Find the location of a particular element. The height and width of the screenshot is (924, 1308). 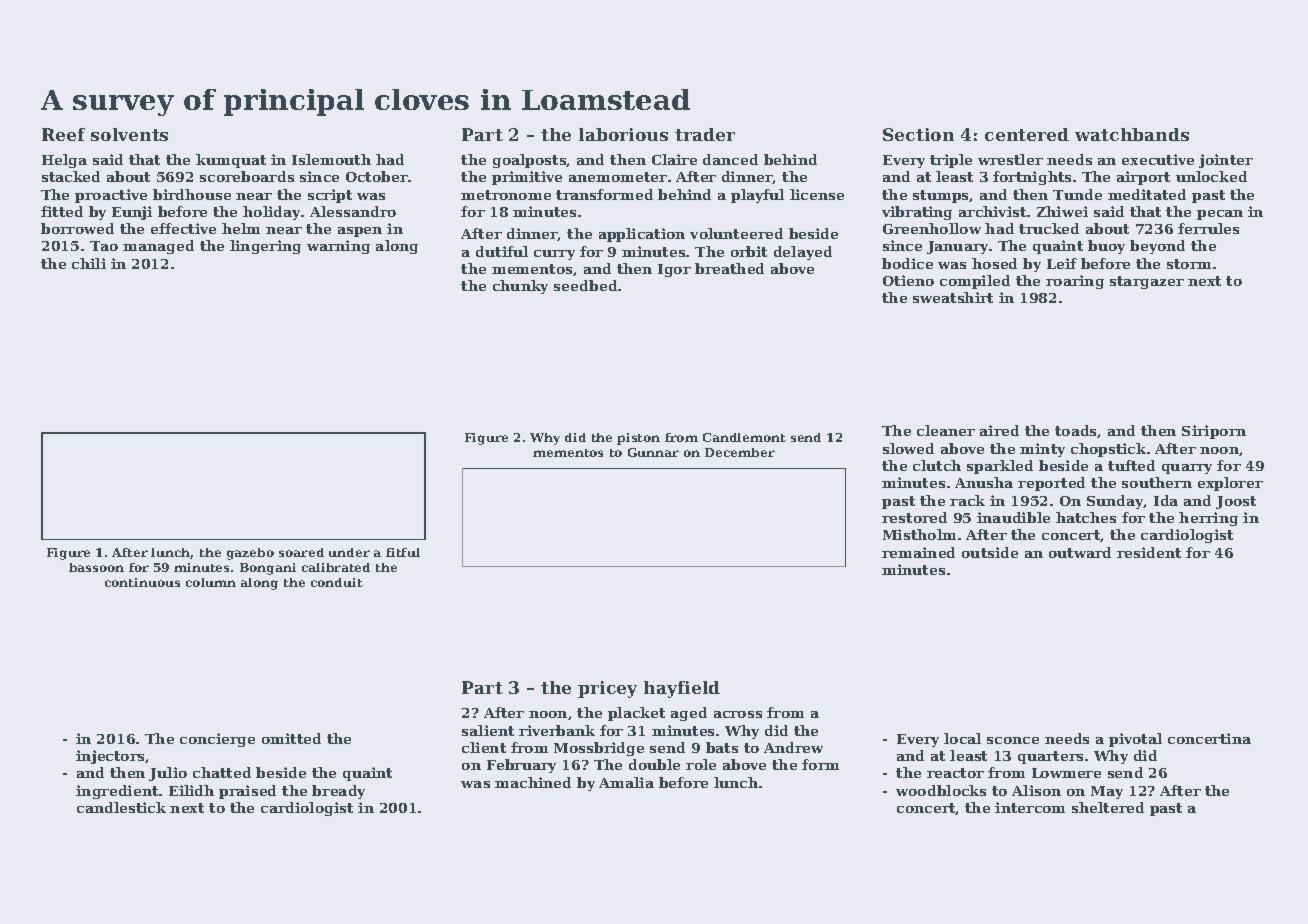

outside is located at coordinates (990, 552).
